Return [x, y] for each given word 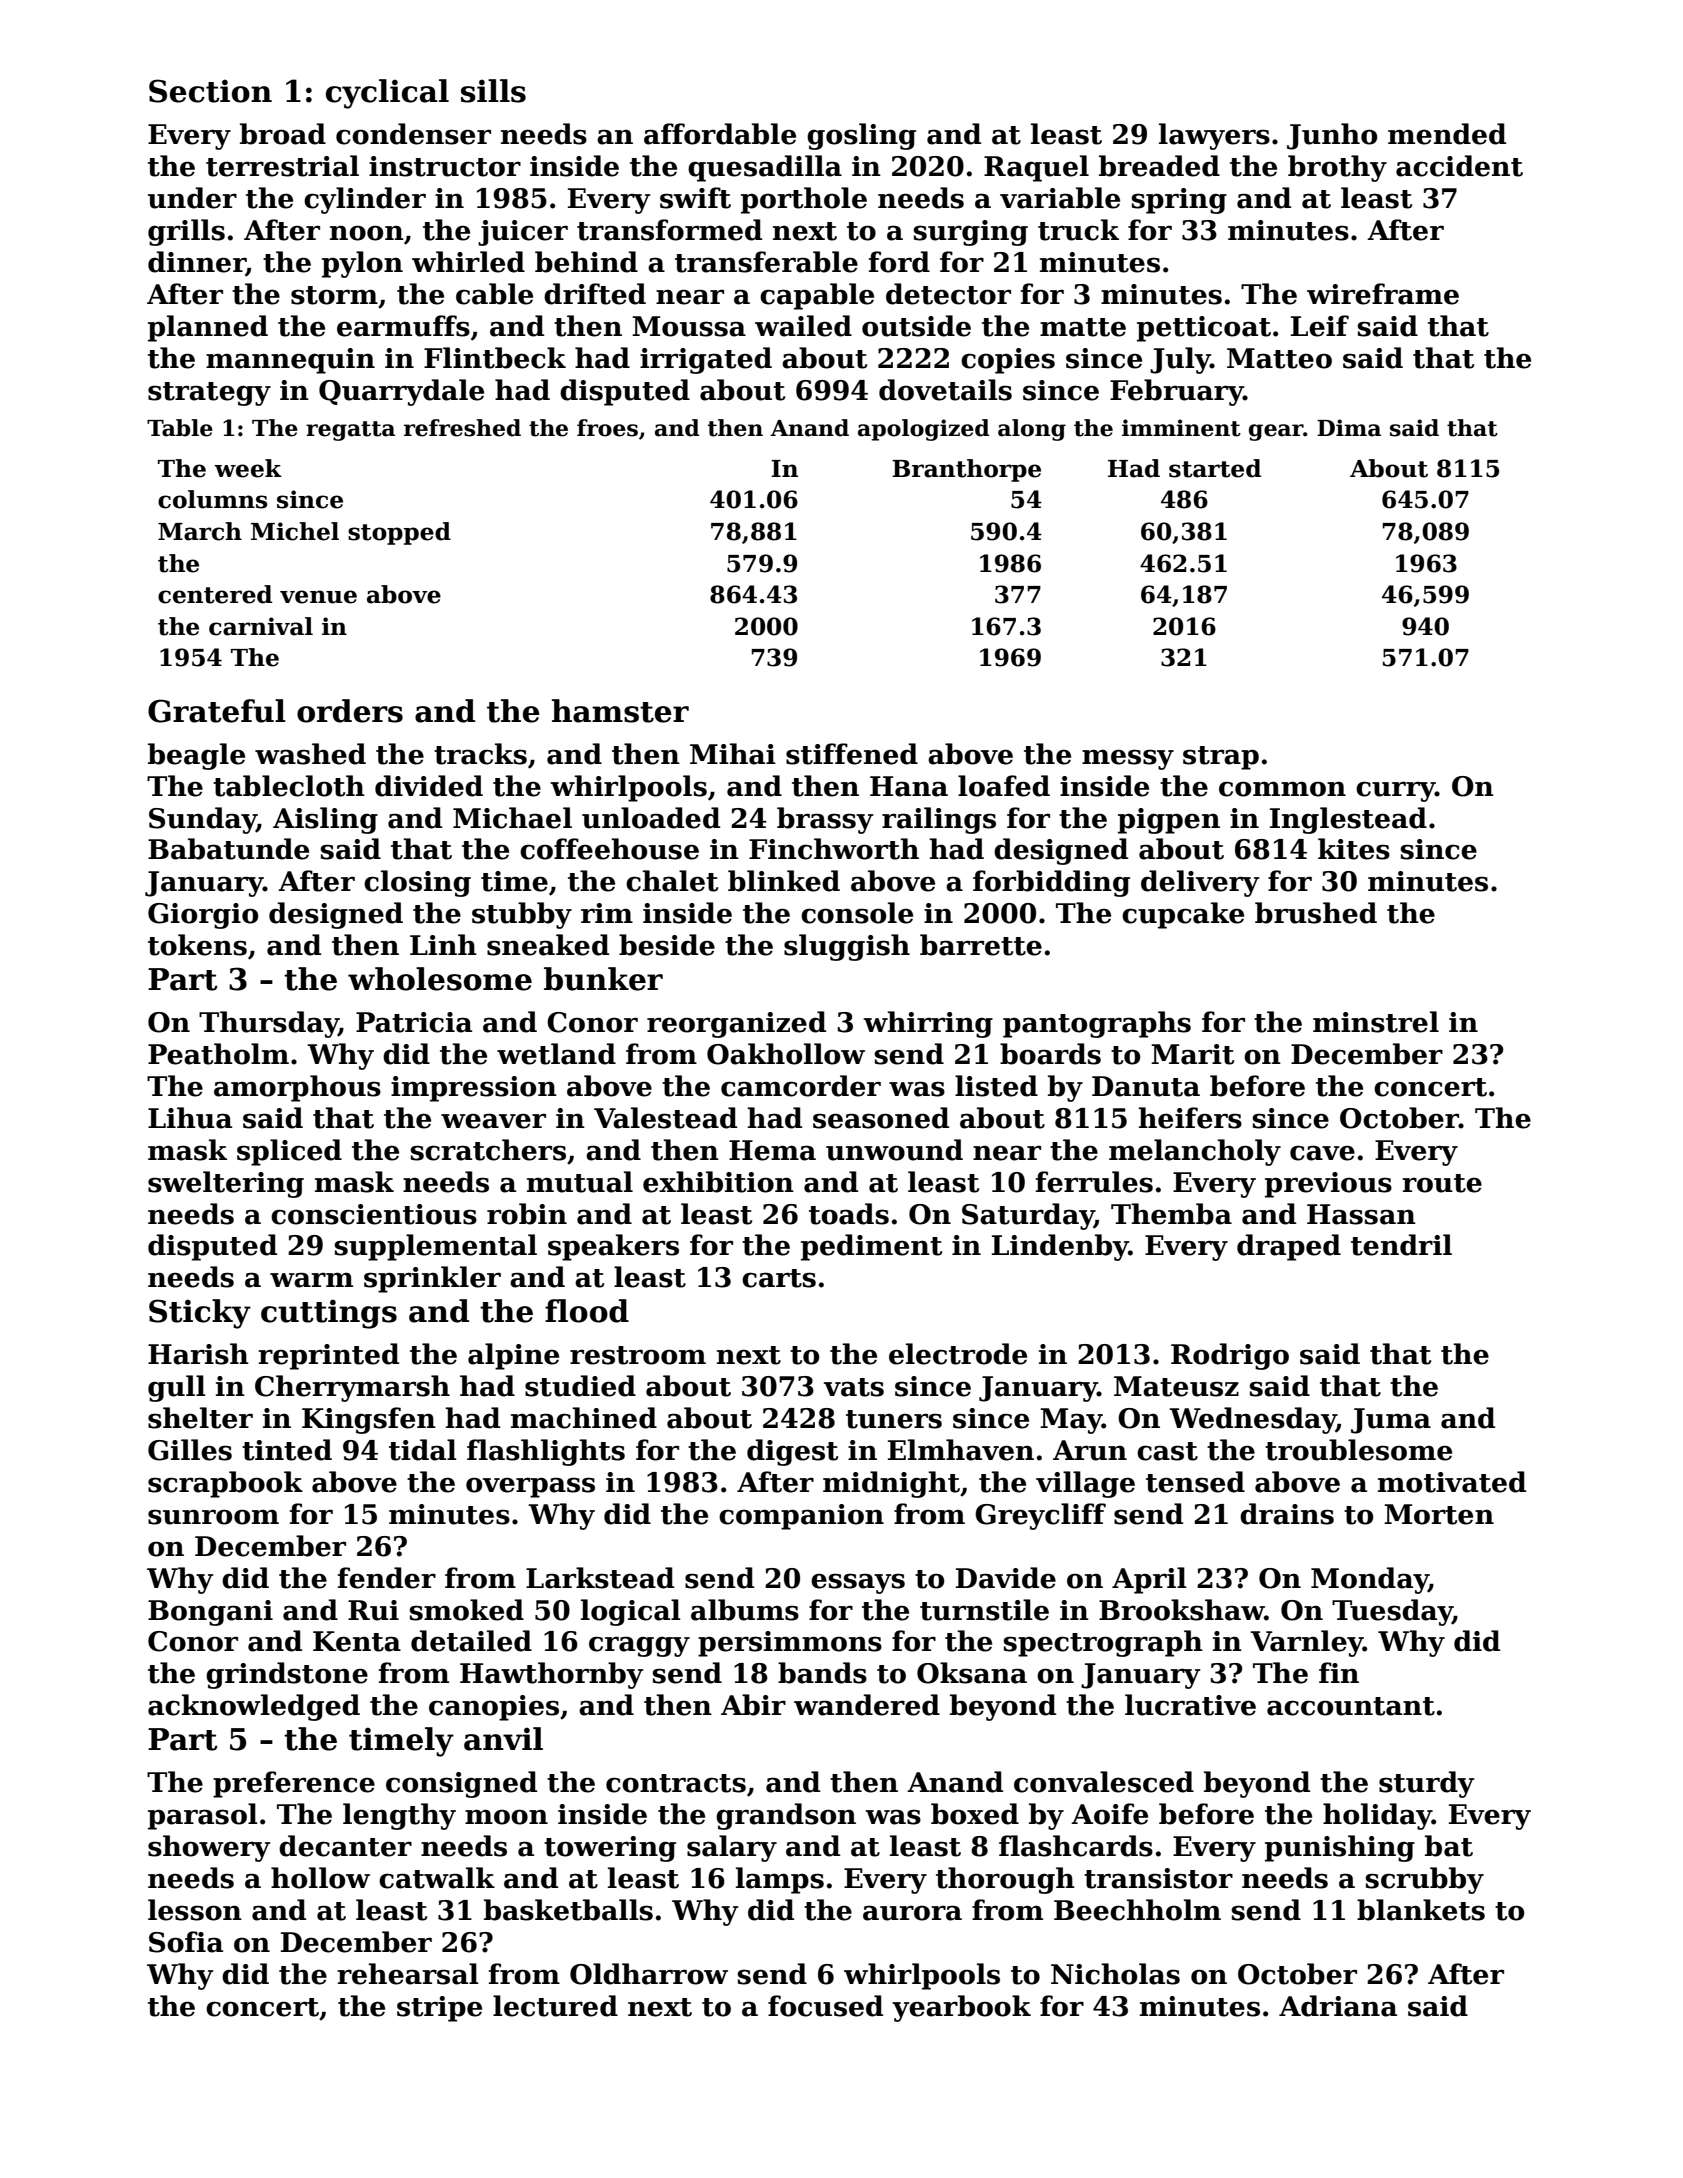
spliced [289, 1152]
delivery [1200, 883]
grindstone [287, 1675]
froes [607, 428]
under [192, 198]
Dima [1349, 428]
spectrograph [1103, 1643]
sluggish [847, 947]
